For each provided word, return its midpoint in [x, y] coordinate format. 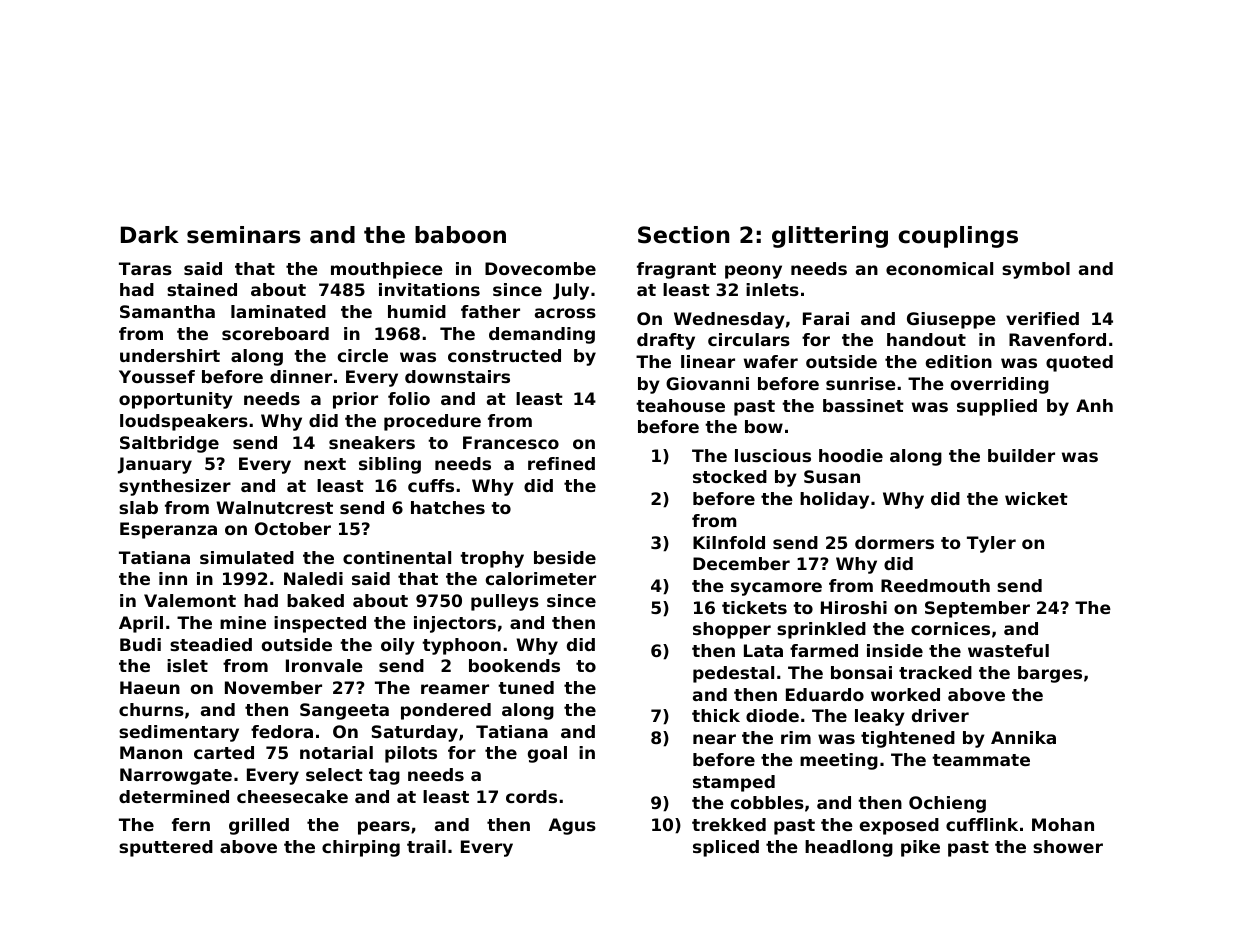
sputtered [166, 848]
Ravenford [1057, 339]
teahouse [680, 405]
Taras [145, 268]
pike [920, 848]
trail [426, 846]
